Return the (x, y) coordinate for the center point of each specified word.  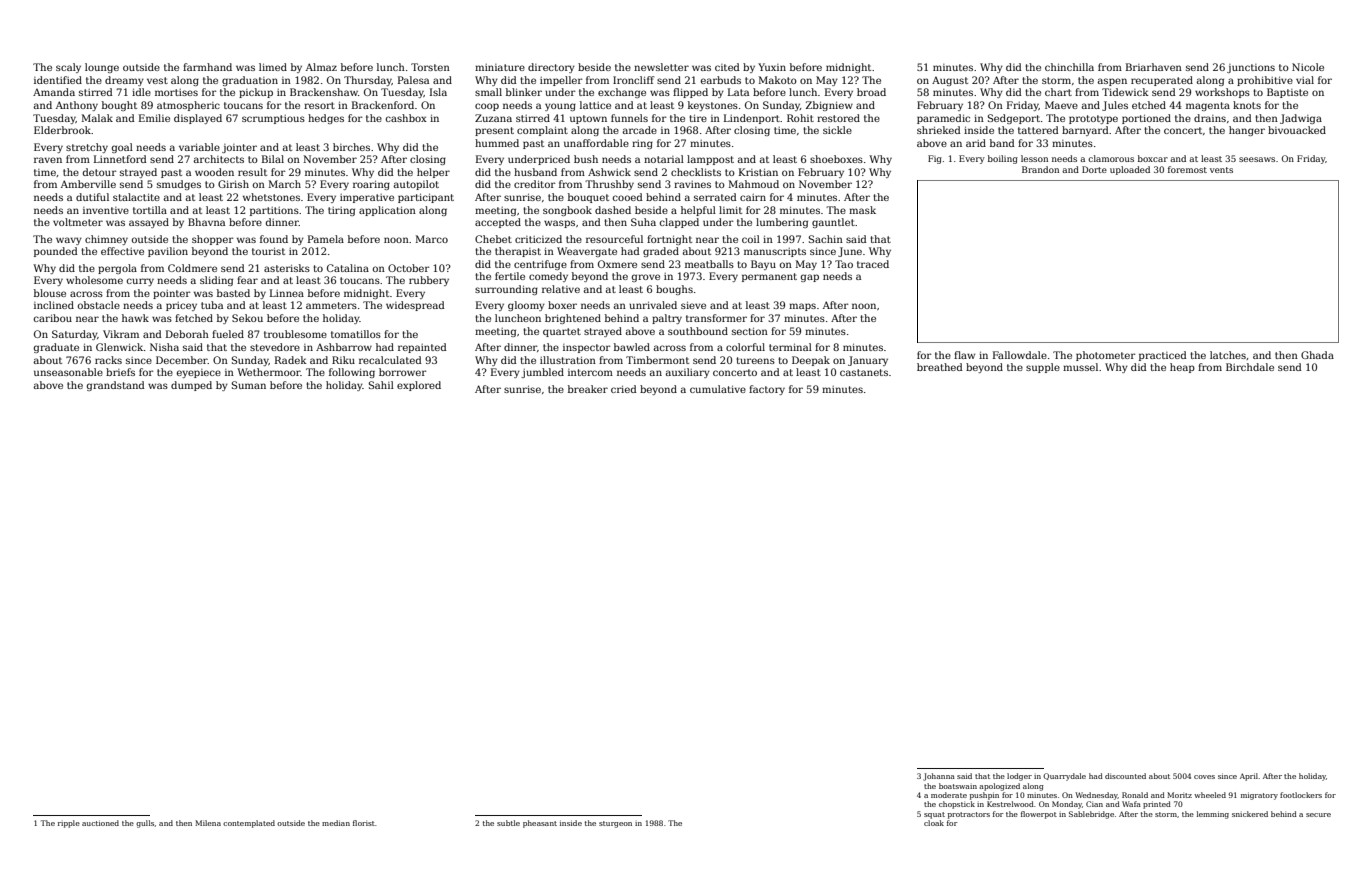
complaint (542, 131)
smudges (179, 185)
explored (419, 386)
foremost (1187, 169)
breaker (588, 389)
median (336, 823)
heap (1182, 368)
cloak (934, 823)
